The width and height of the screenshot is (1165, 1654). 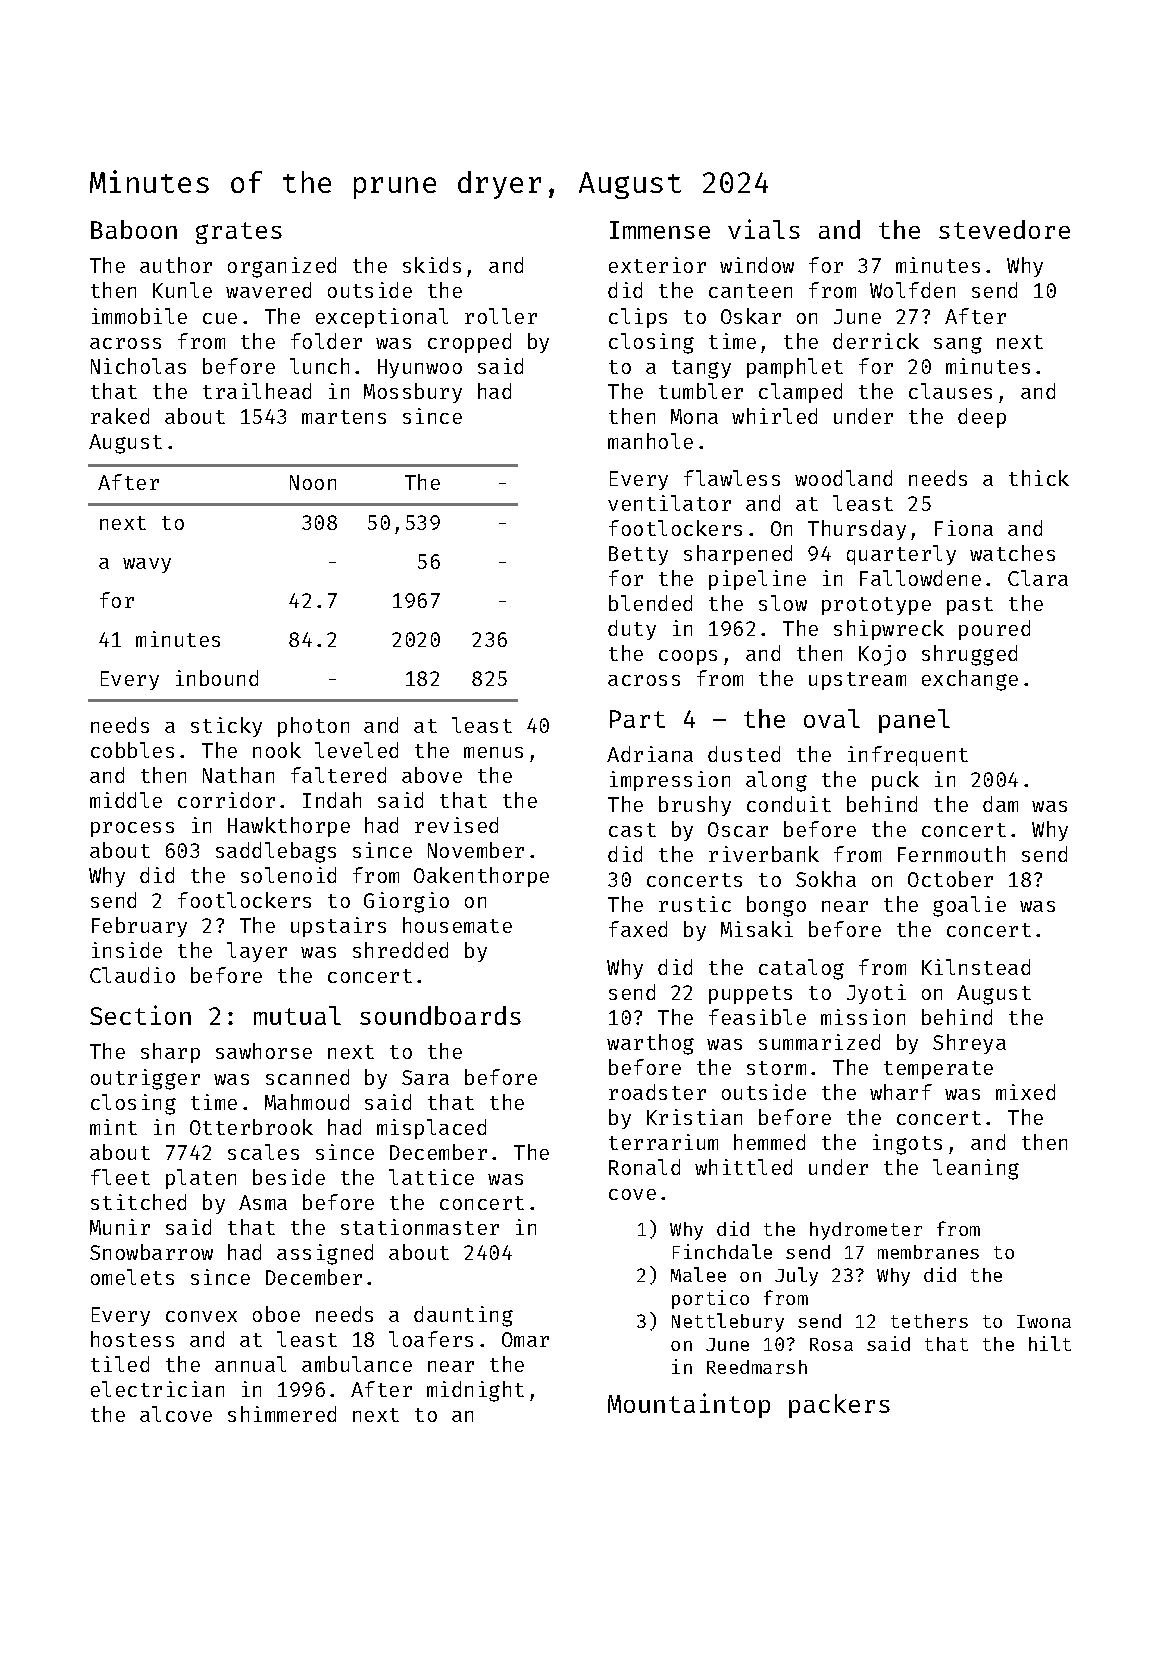 What do you see at coordinates (657, 1092) in the screenshot?
I see `roadster` at bounding box center [657, 1092].
